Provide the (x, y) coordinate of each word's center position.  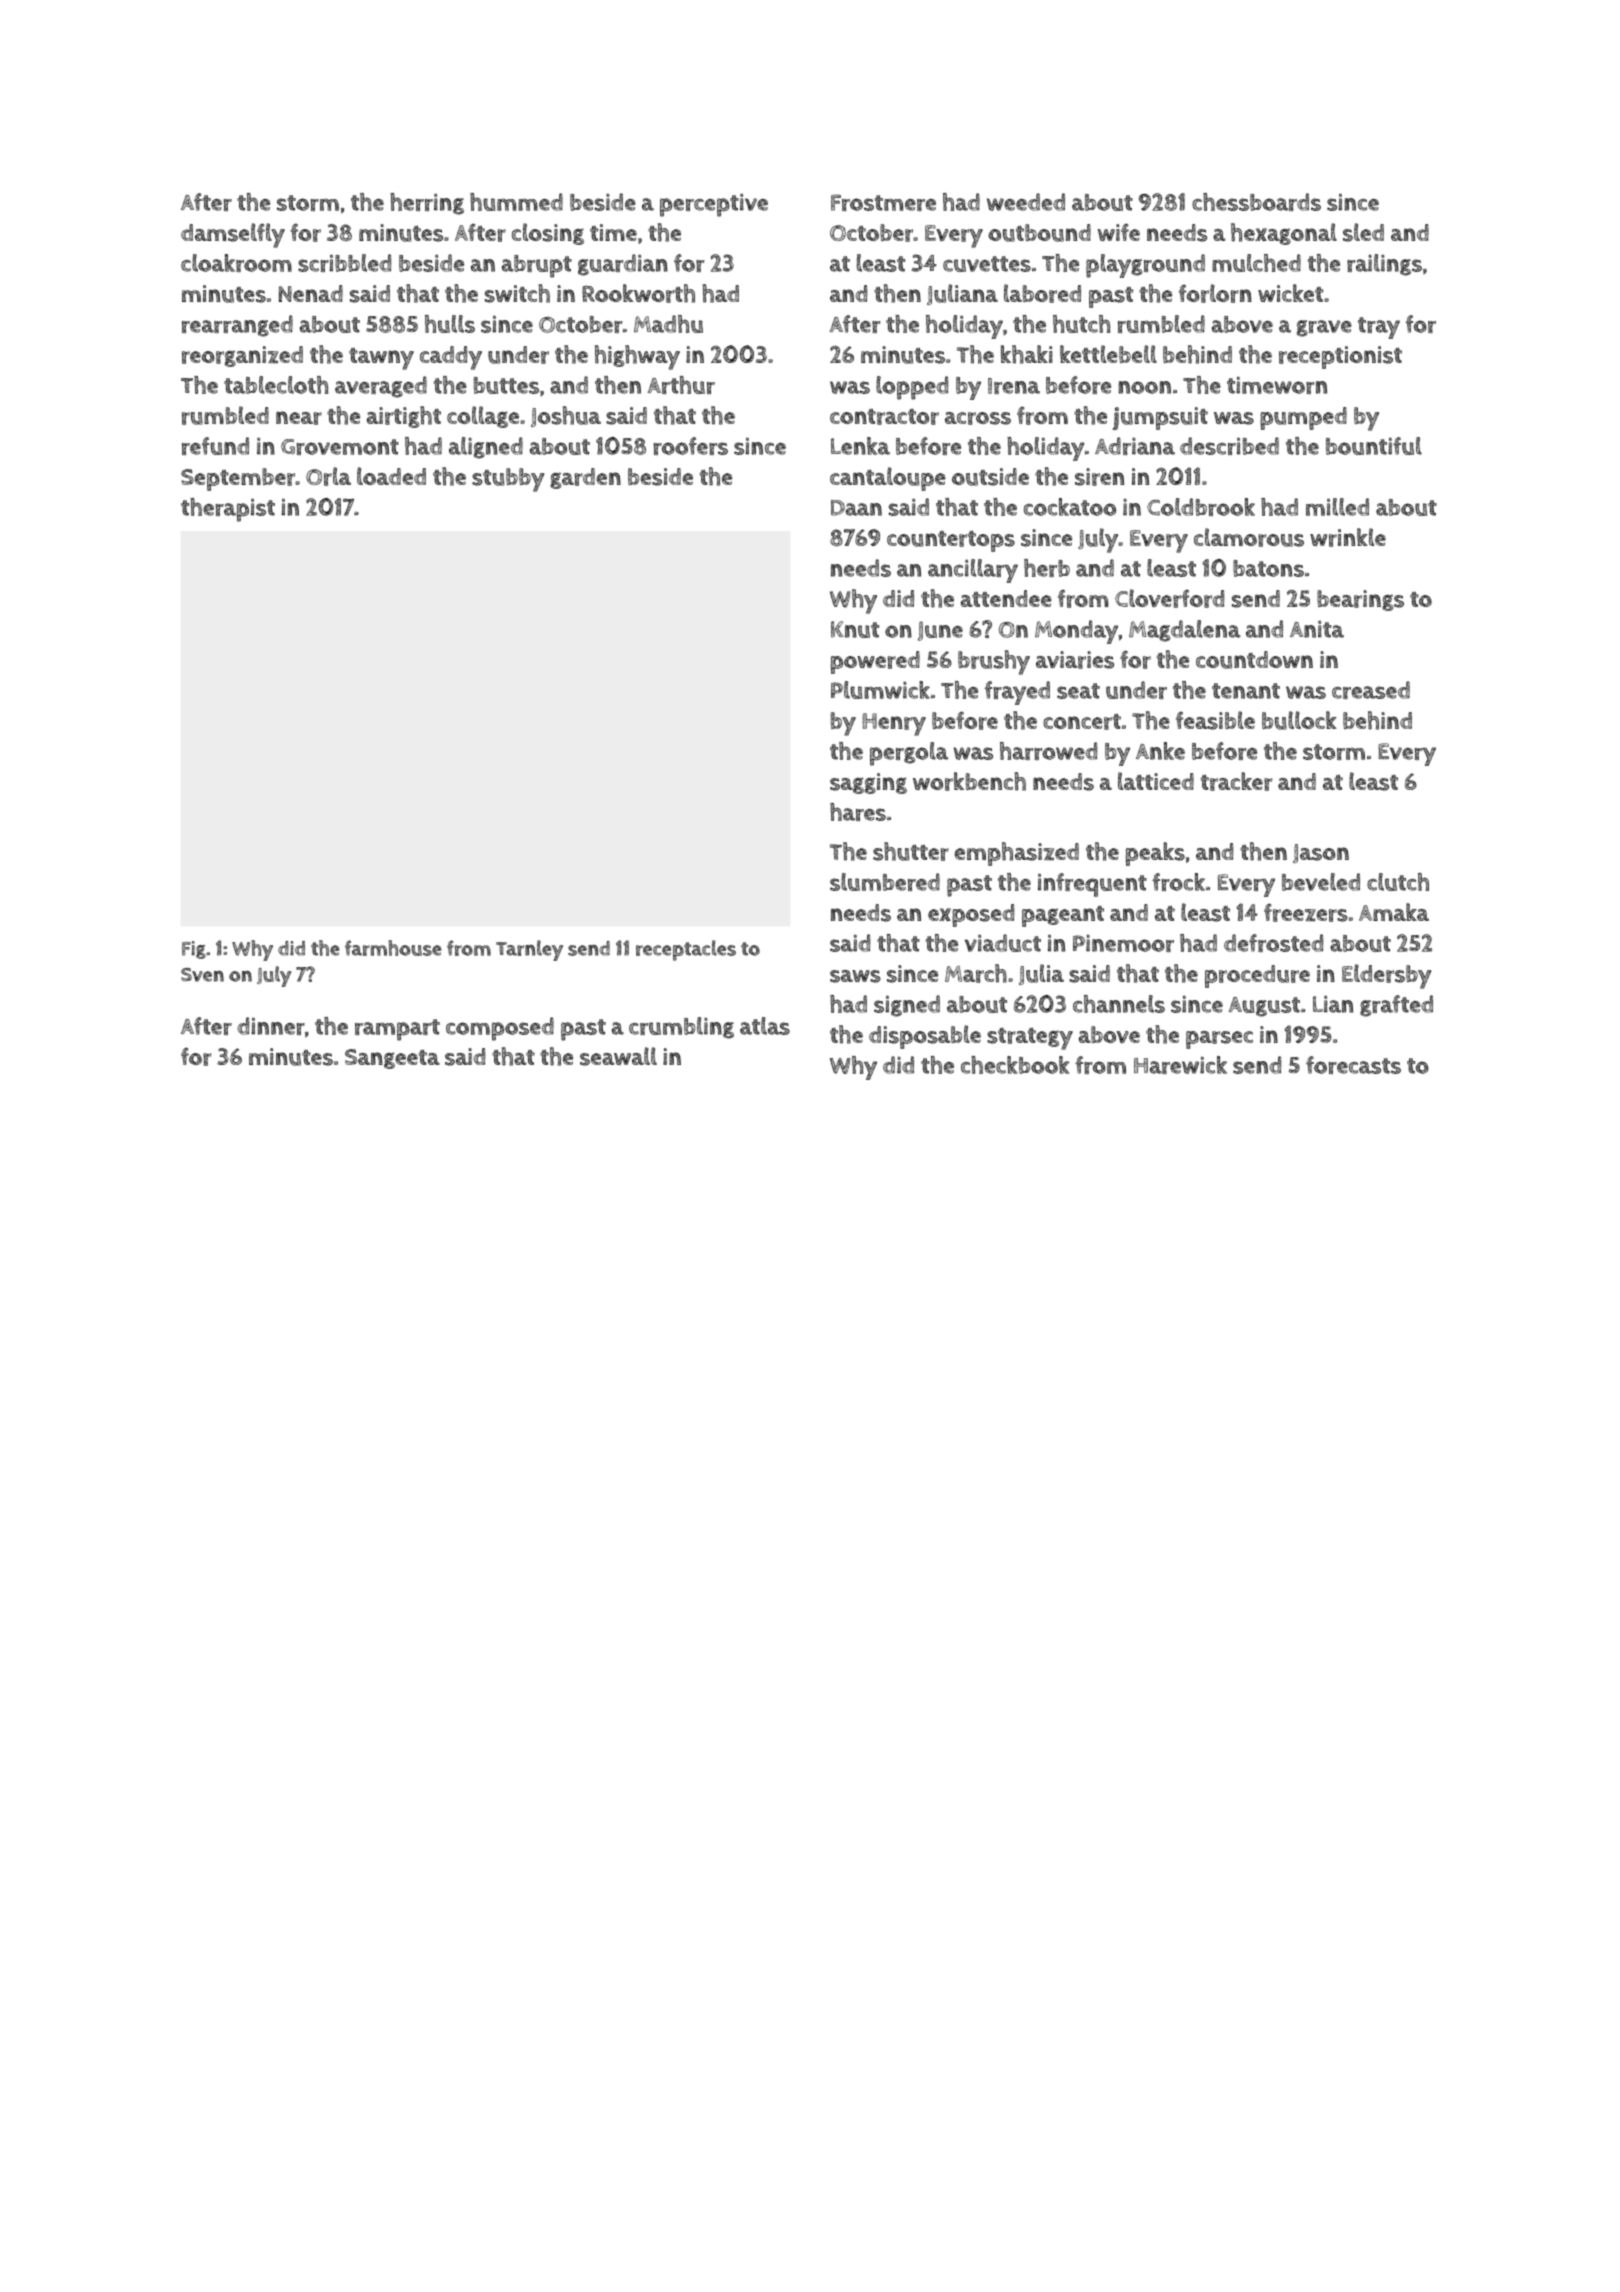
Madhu (668, 324)
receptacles (686, 950)
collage (483, 417)
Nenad (311, 293)
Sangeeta (392, 1059)
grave (1324, 328)
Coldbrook (1201, 507)
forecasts (1353, 1065)
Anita (1317, 629)
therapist (228, 510)
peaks (1155, 854)
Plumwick (880, 690)
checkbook (1015, 1065)
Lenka (860, 446)
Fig (194, 950)
